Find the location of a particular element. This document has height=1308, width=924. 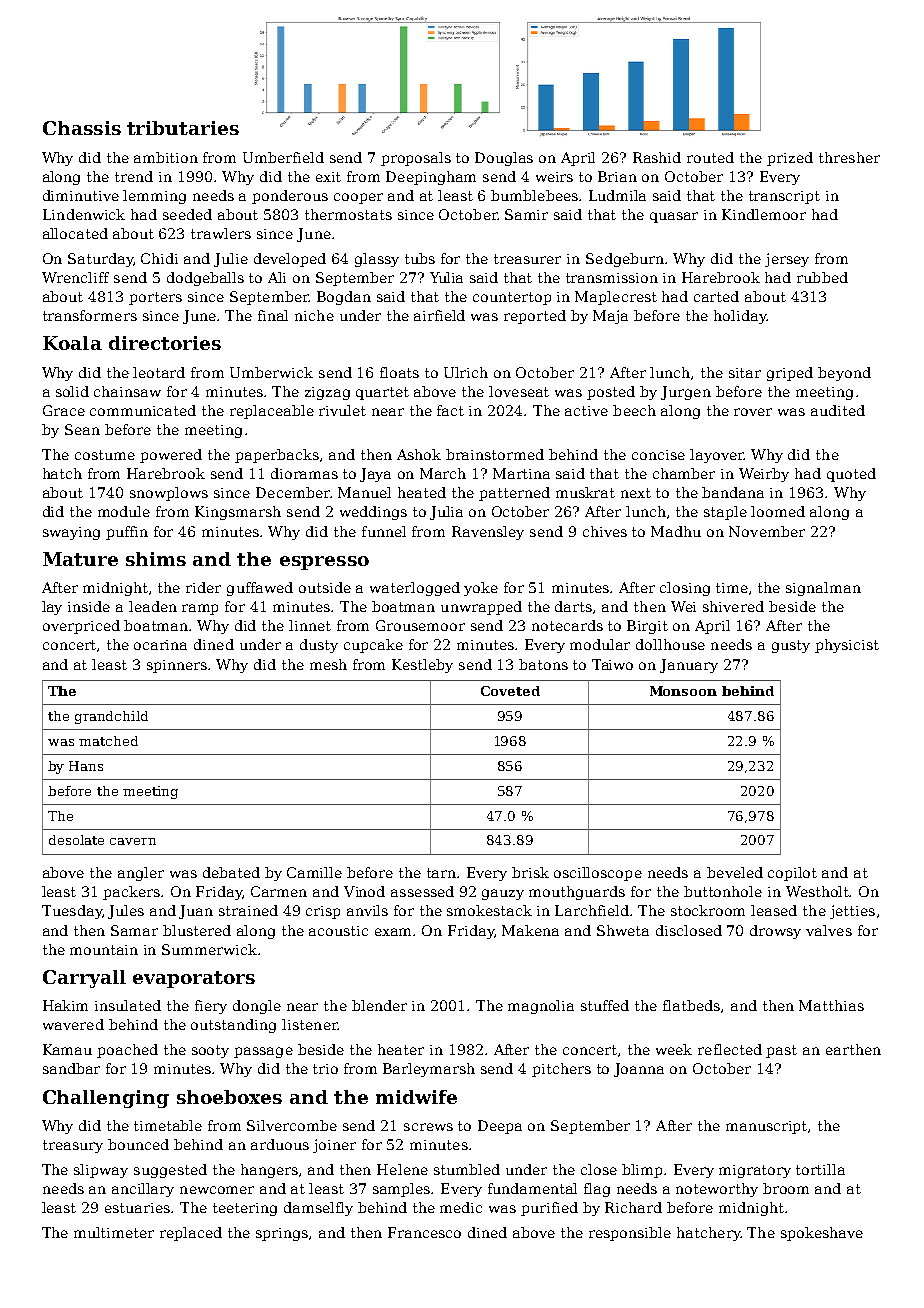

Chassis is located at coordinates (82, 128).
